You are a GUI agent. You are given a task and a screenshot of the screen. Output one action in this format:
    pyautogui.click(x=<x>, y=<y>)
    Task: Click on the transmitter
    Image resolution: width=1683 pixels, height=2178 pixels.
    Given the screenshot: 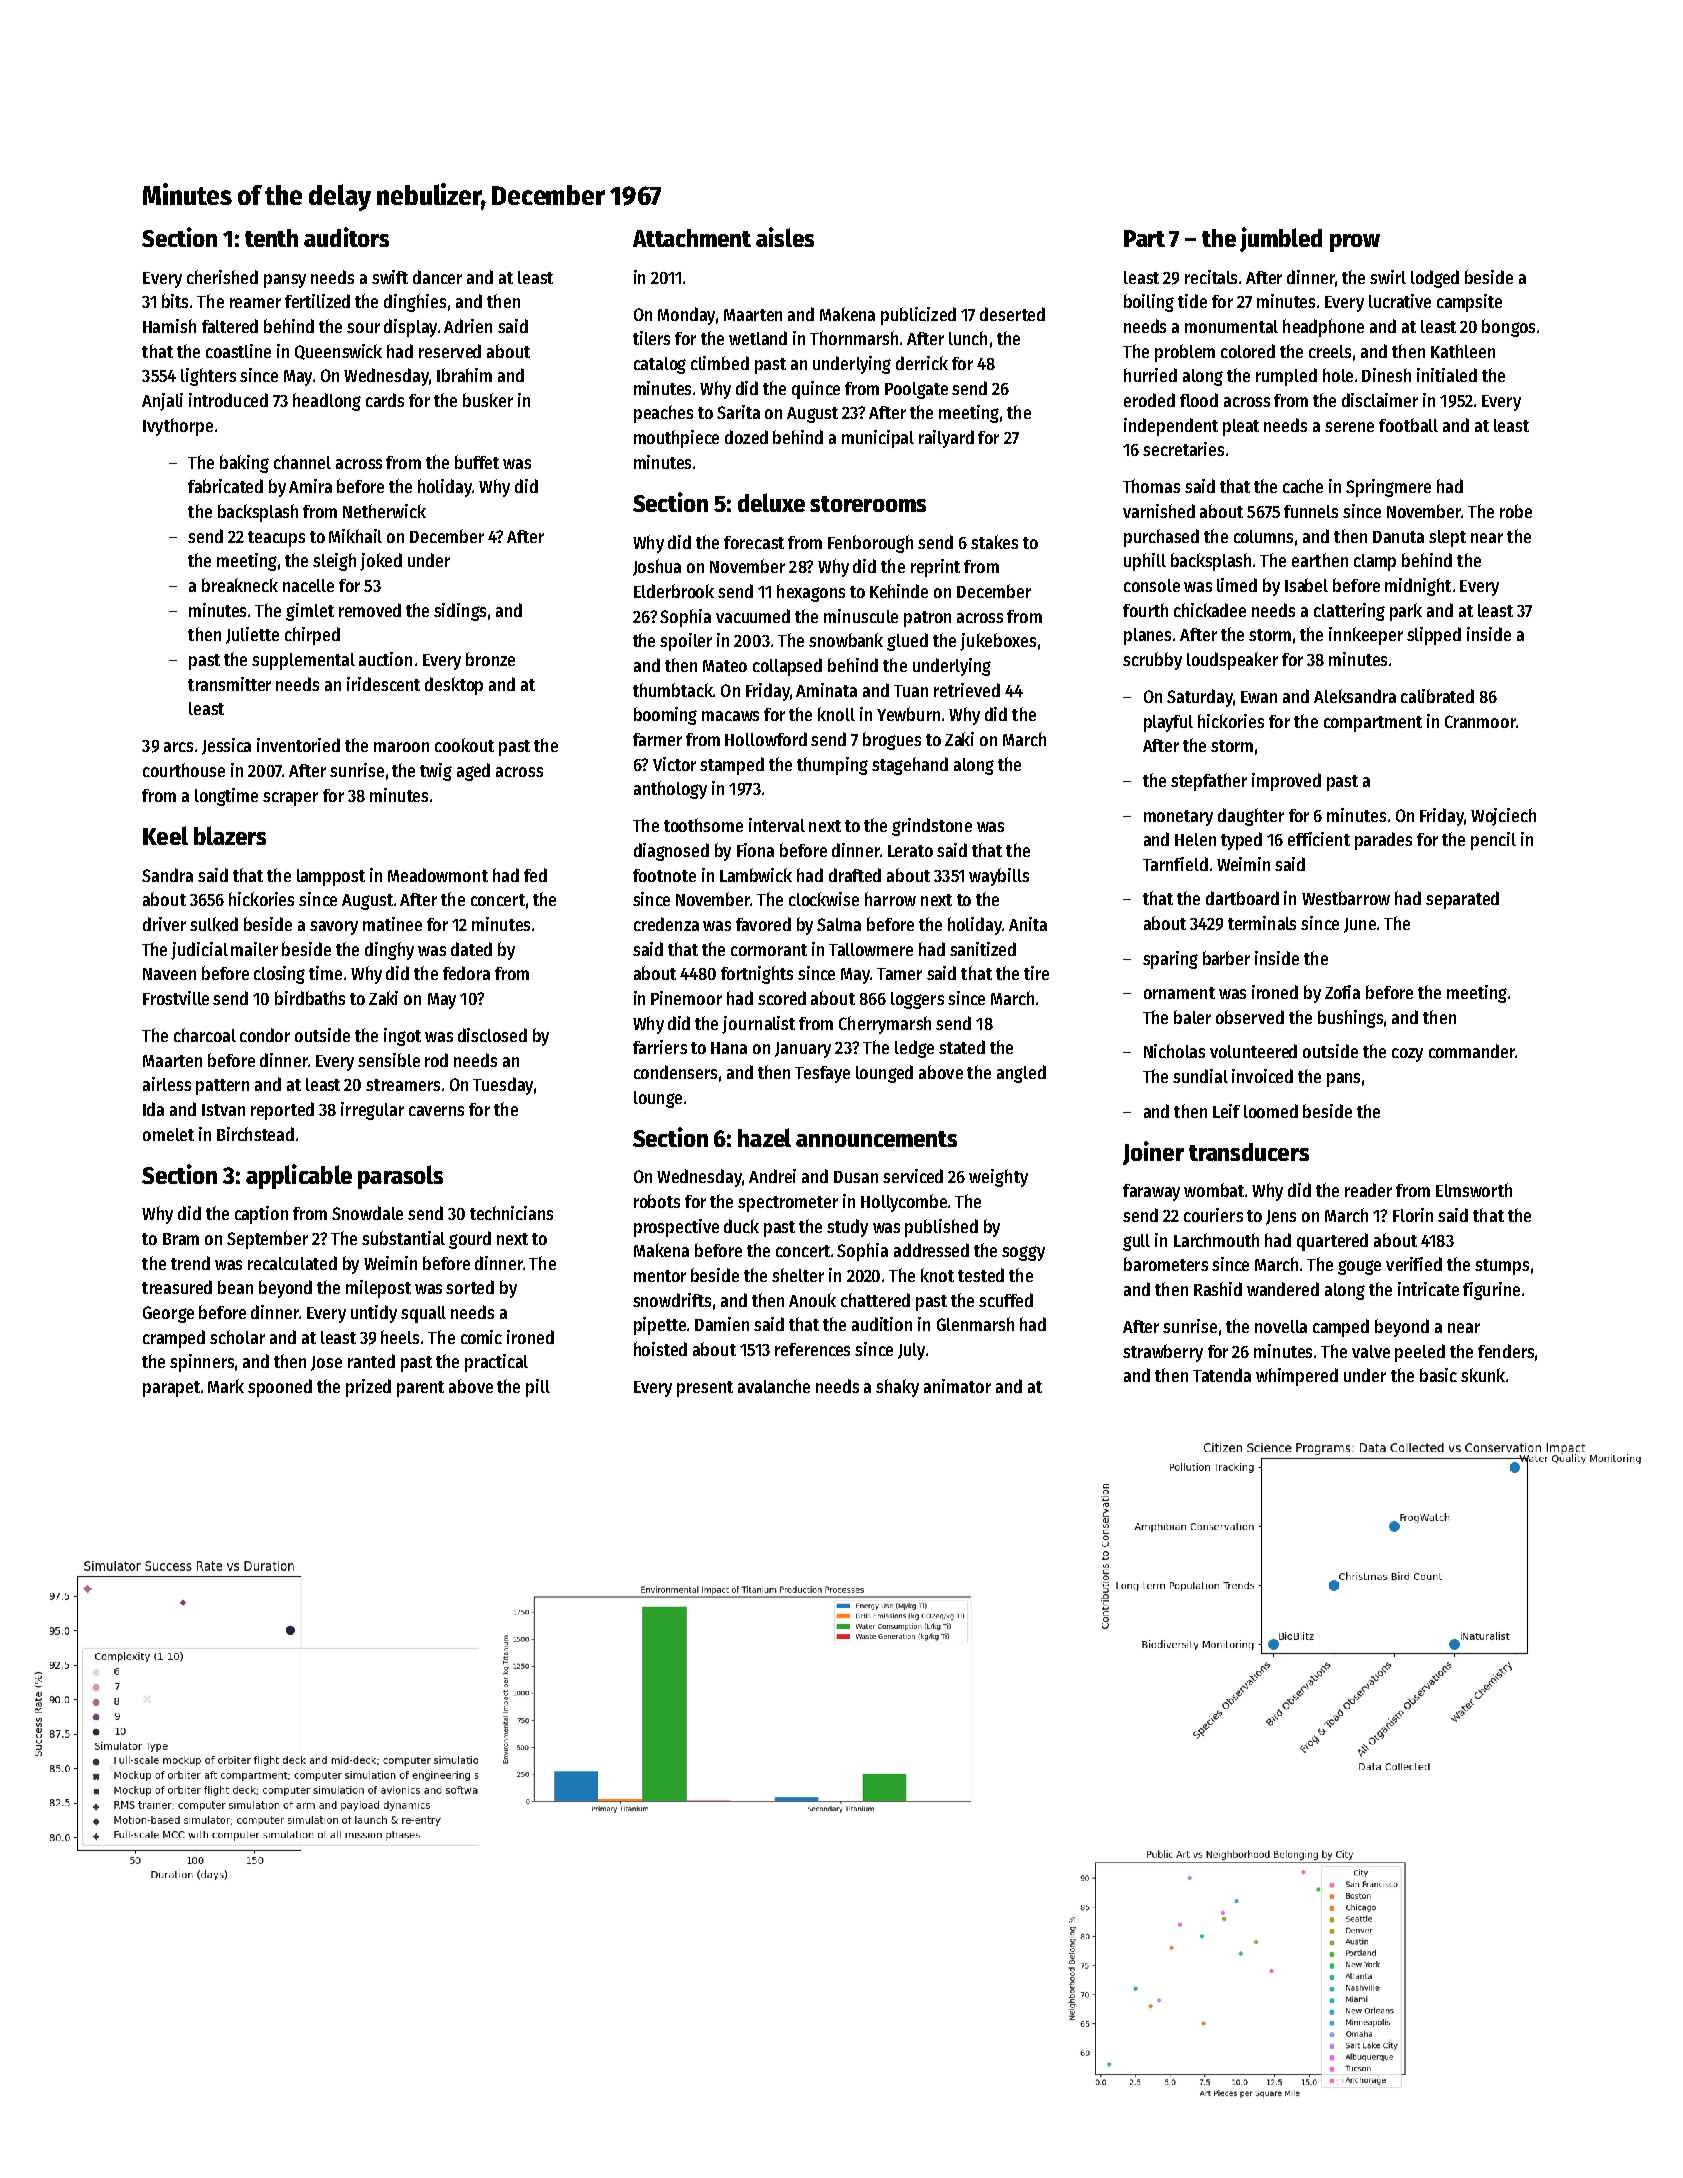 What is the action you would take?
    pyautogui.click(x=229, y=684)
